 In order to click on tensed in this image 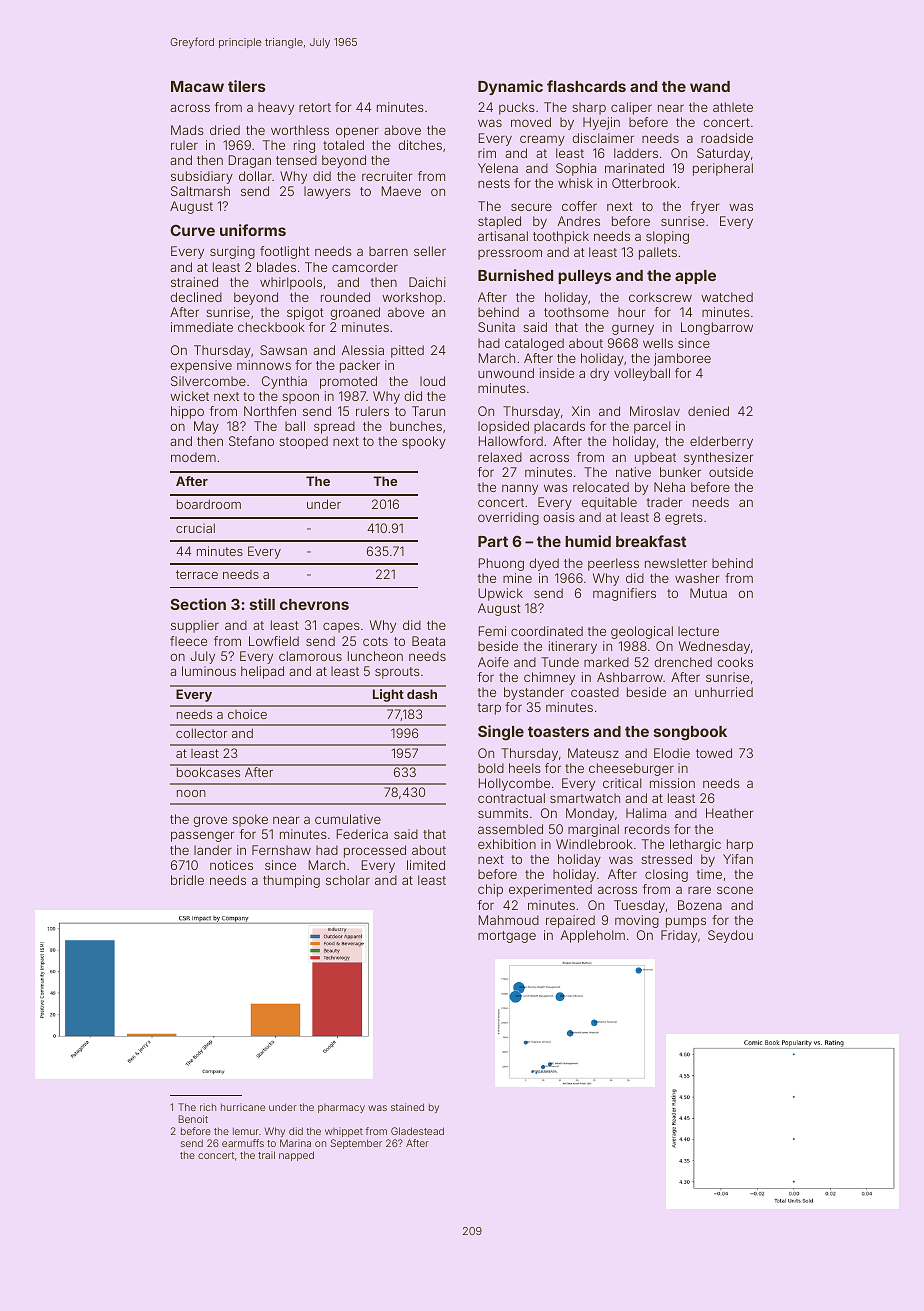, I will do `click(296, 160)`.
